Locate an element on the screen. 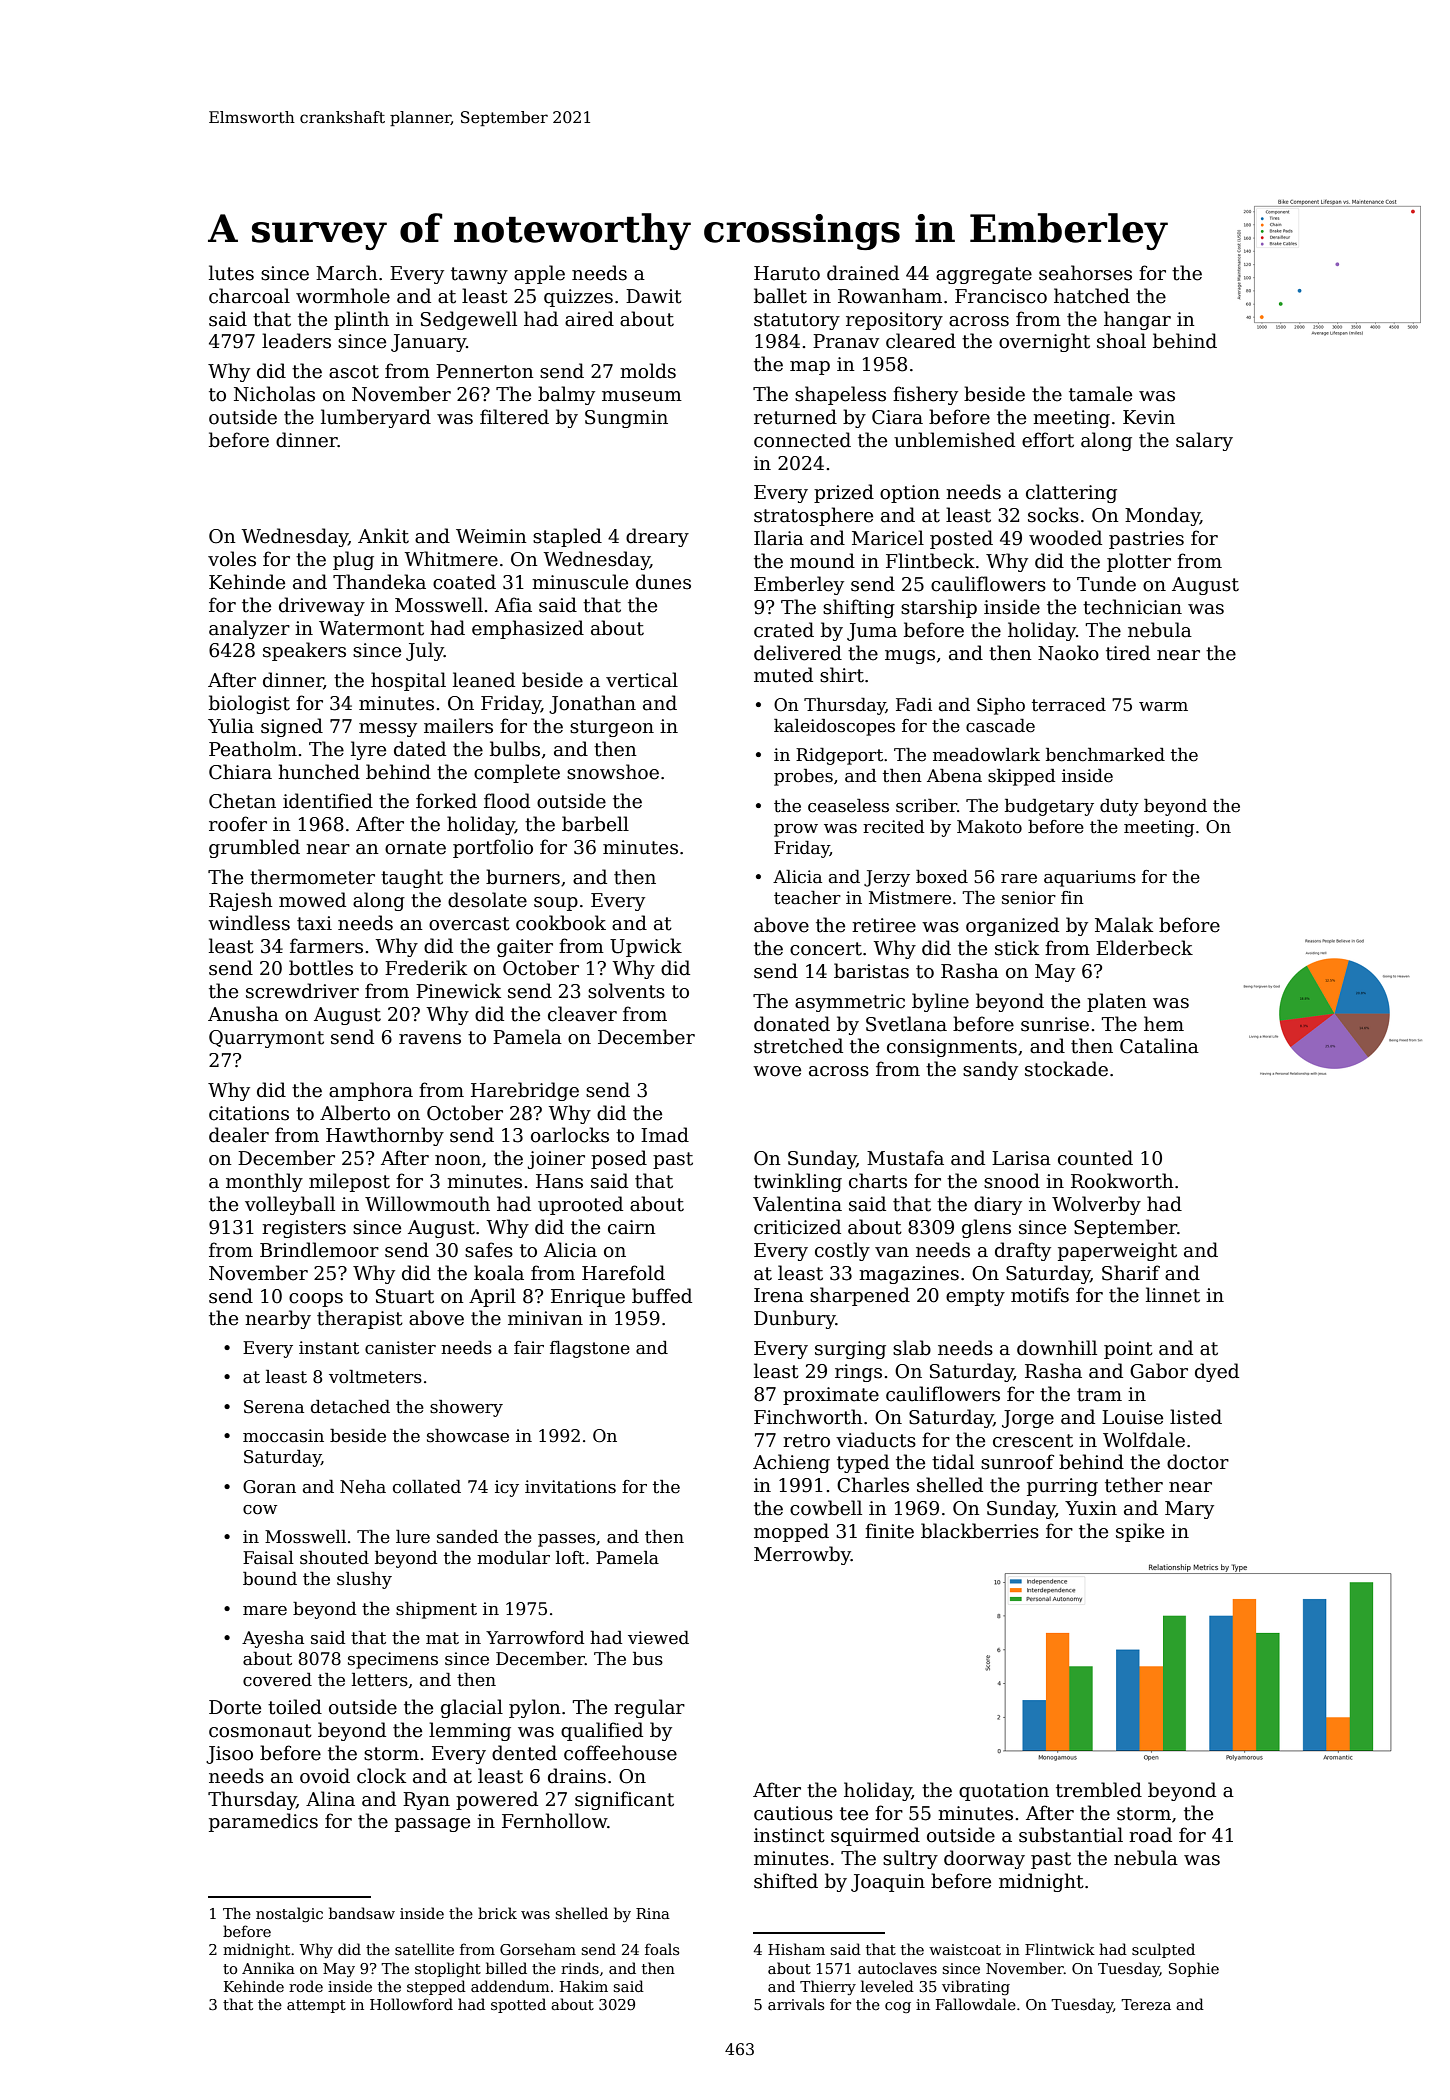 The image size is (1450, 2100). linnet is located at coordinates (1173, 1295).
